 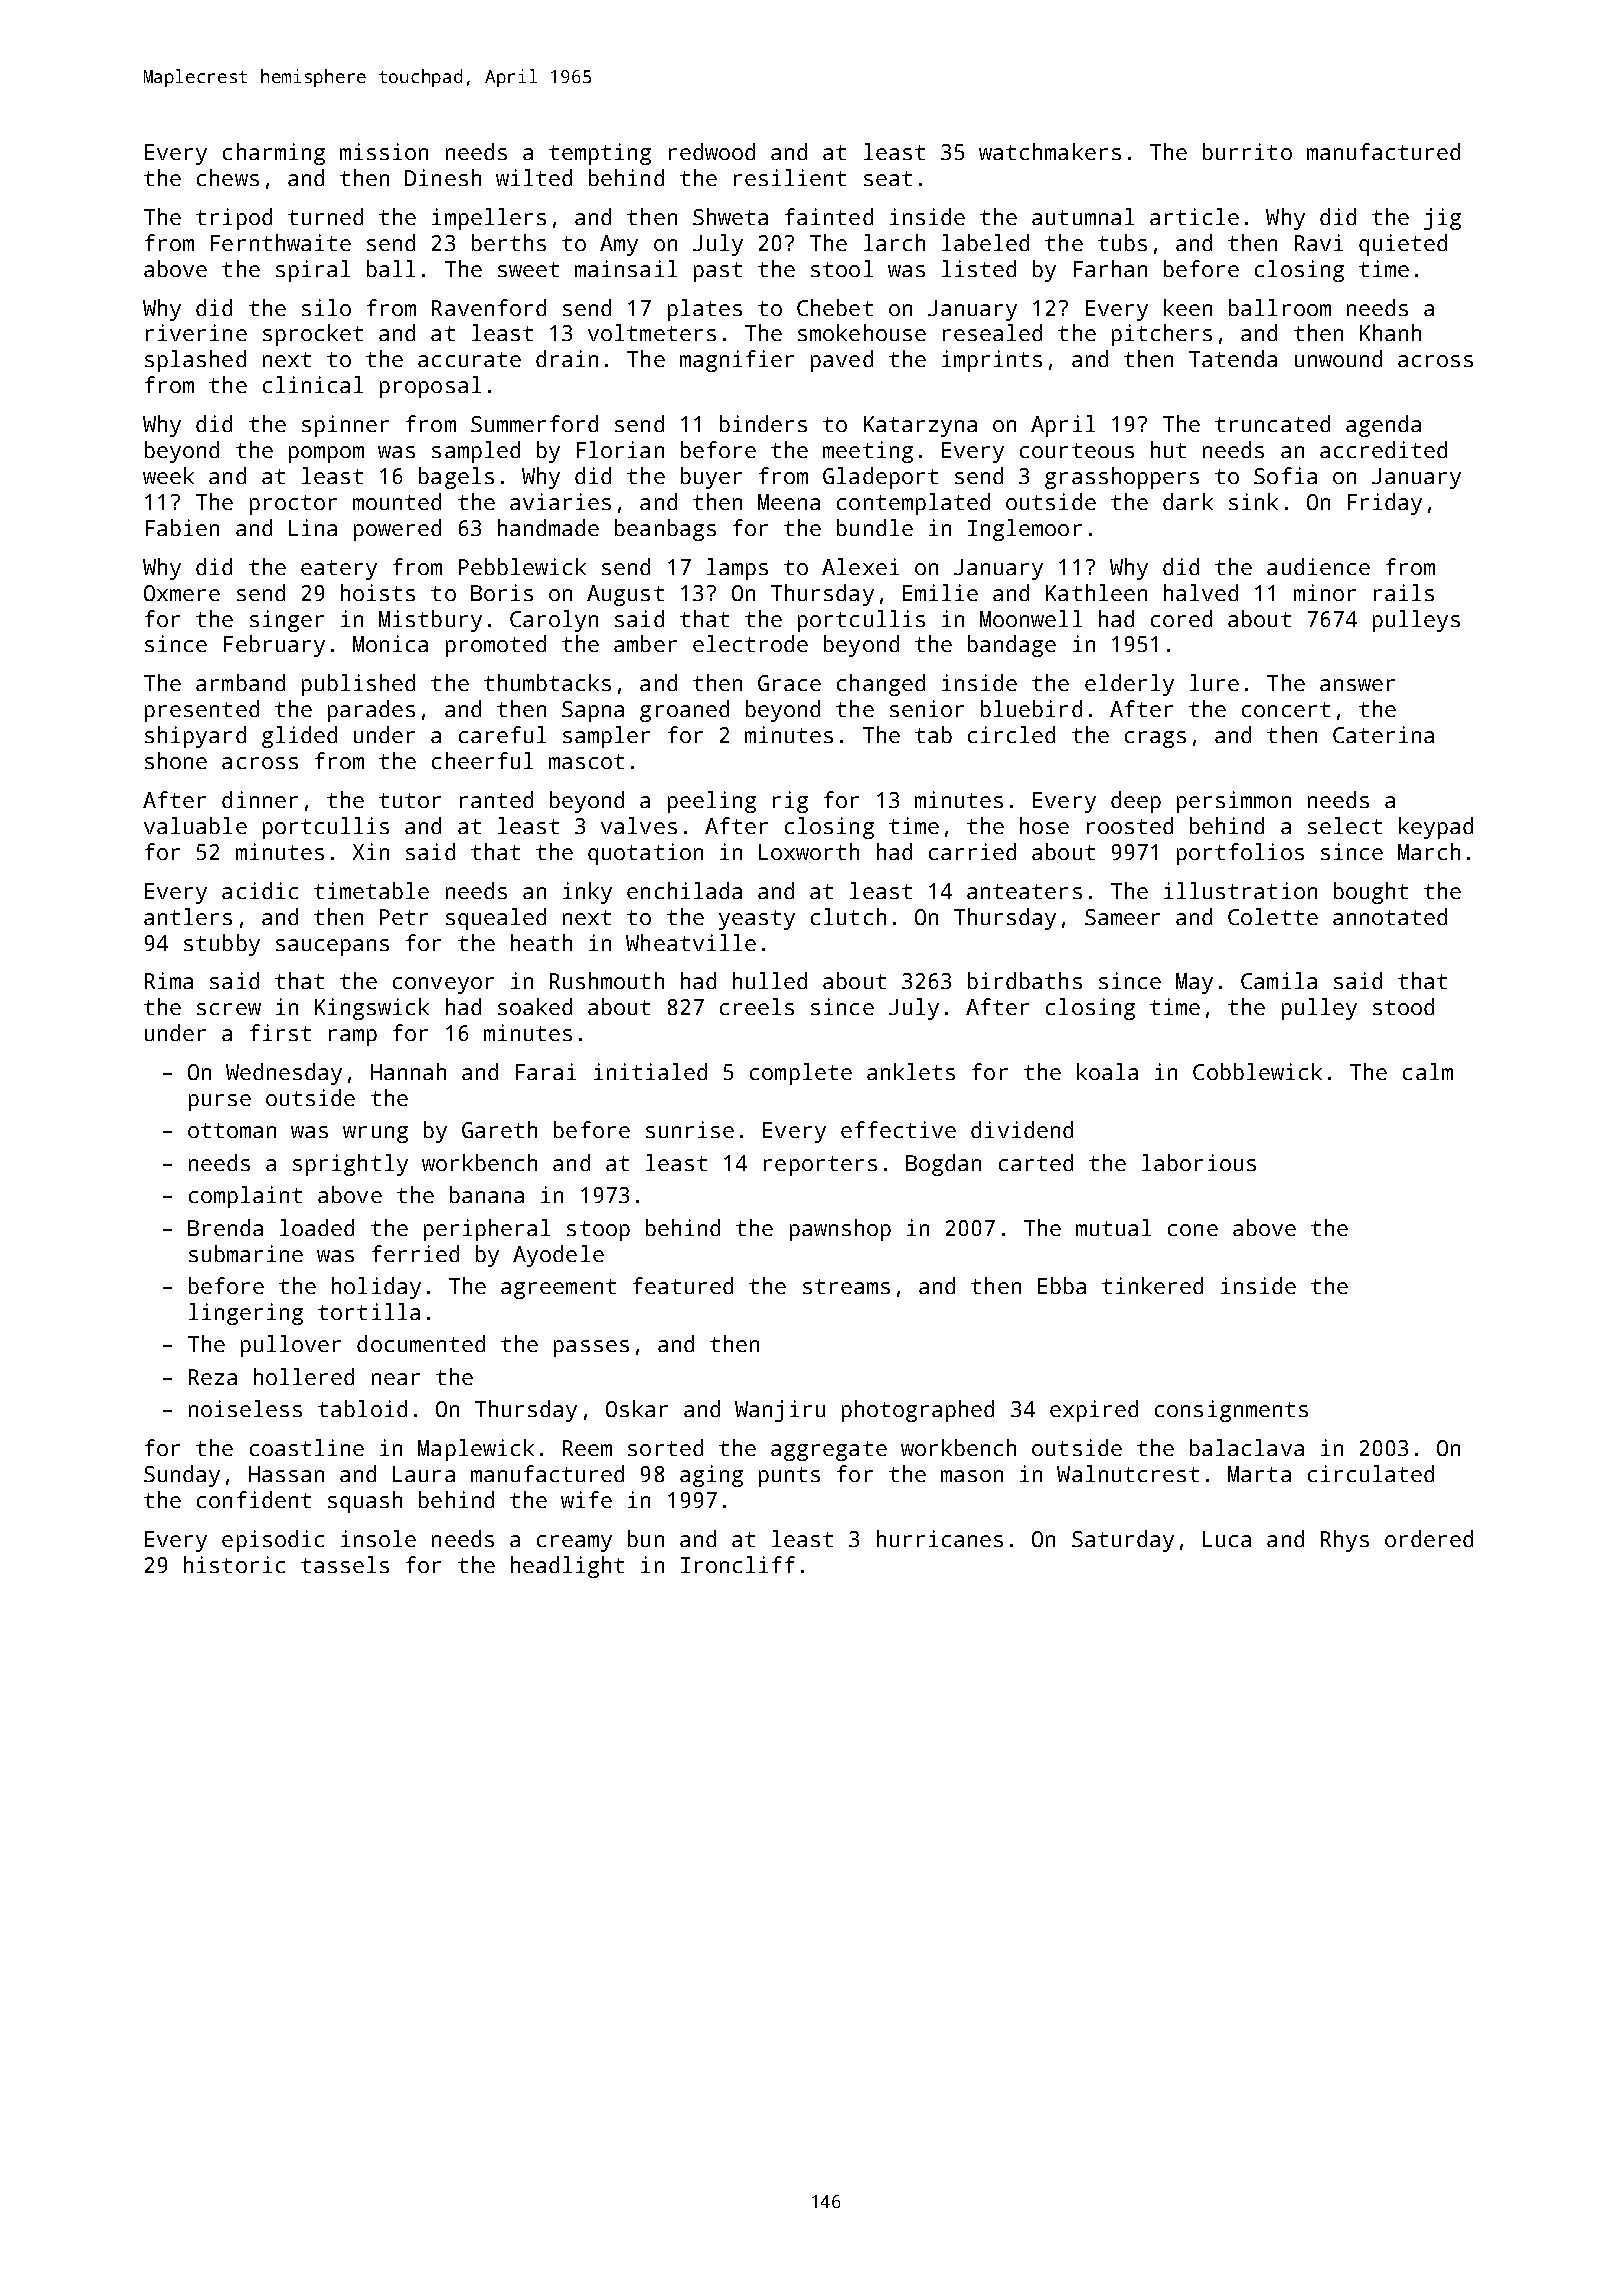 I want to click on confident, so click(x=254, y=1499).
